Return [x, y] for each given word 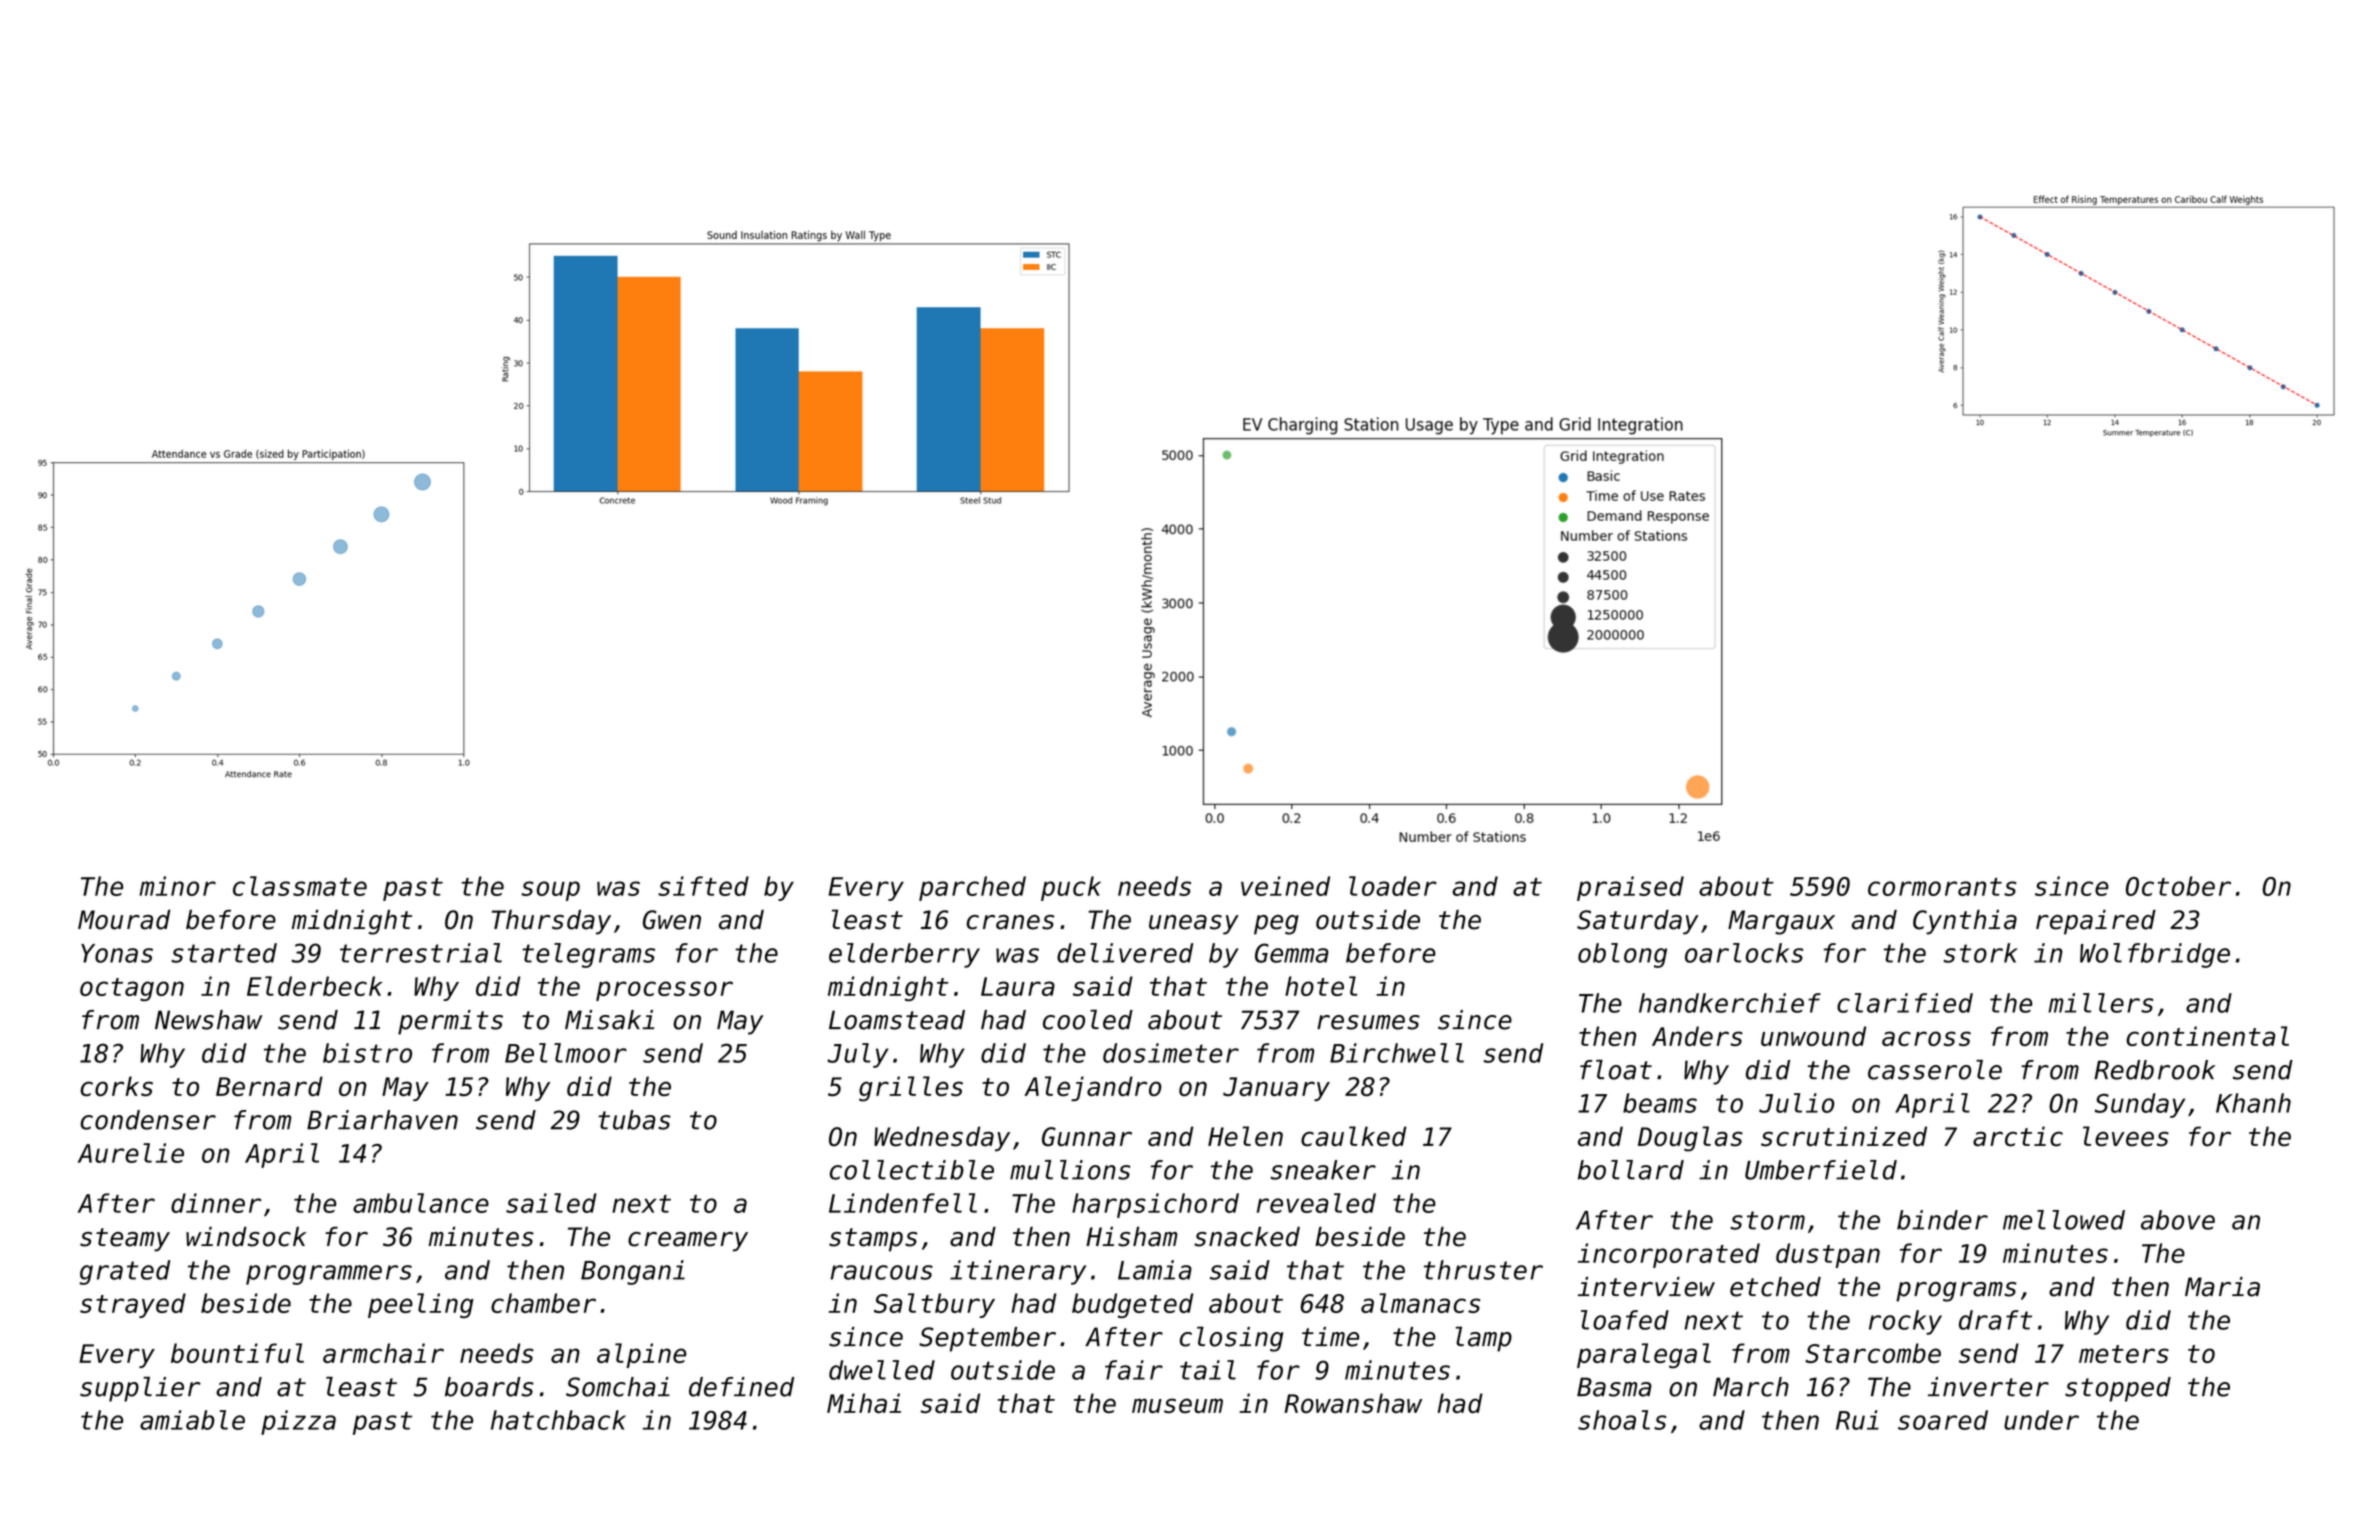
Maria [2222, 1287]
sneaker [1323, 1170]
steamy [125, 1240]
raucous [881, 1272]
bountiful [237, 1353]
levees [2126, 1136]
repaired [2096, 922]
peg [1276, 925]
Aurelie [131, 1153]
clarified [1905, 1003]
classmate [300, 886]
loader [1393, 886]
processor [664, 991]
